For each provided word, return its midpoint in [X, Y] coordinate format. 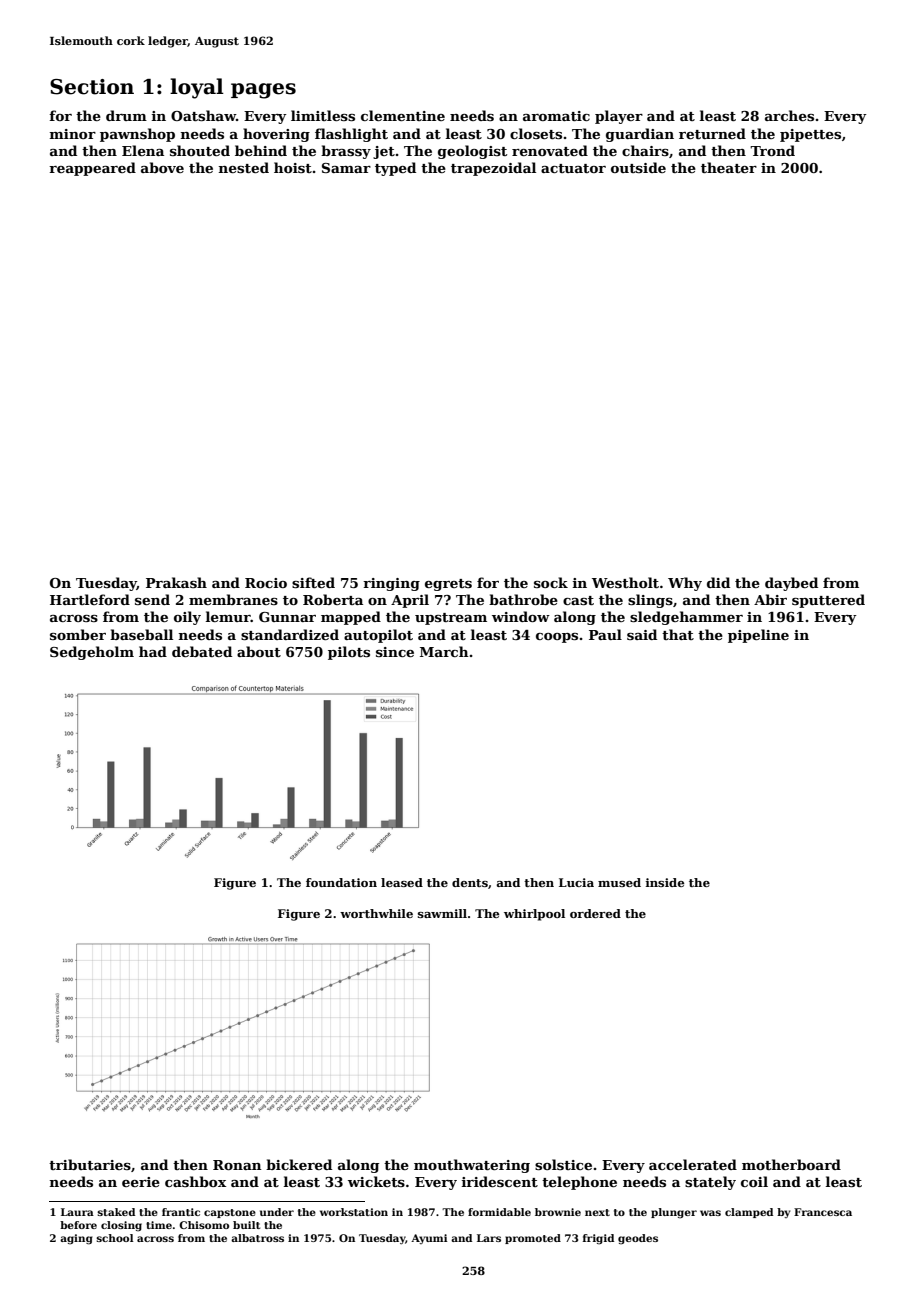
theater [729, 167]
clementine [403, 115]
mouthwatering [472, 1166]
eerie [141, 1182]
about [259, 651]
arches [789, 115]
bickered [299, 1164]
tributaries [90, 1164]
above [162, 167]
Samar [346, 168]
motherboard [791, 1164]
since [395, 652]
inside [665, 882]
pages [263, 91]
